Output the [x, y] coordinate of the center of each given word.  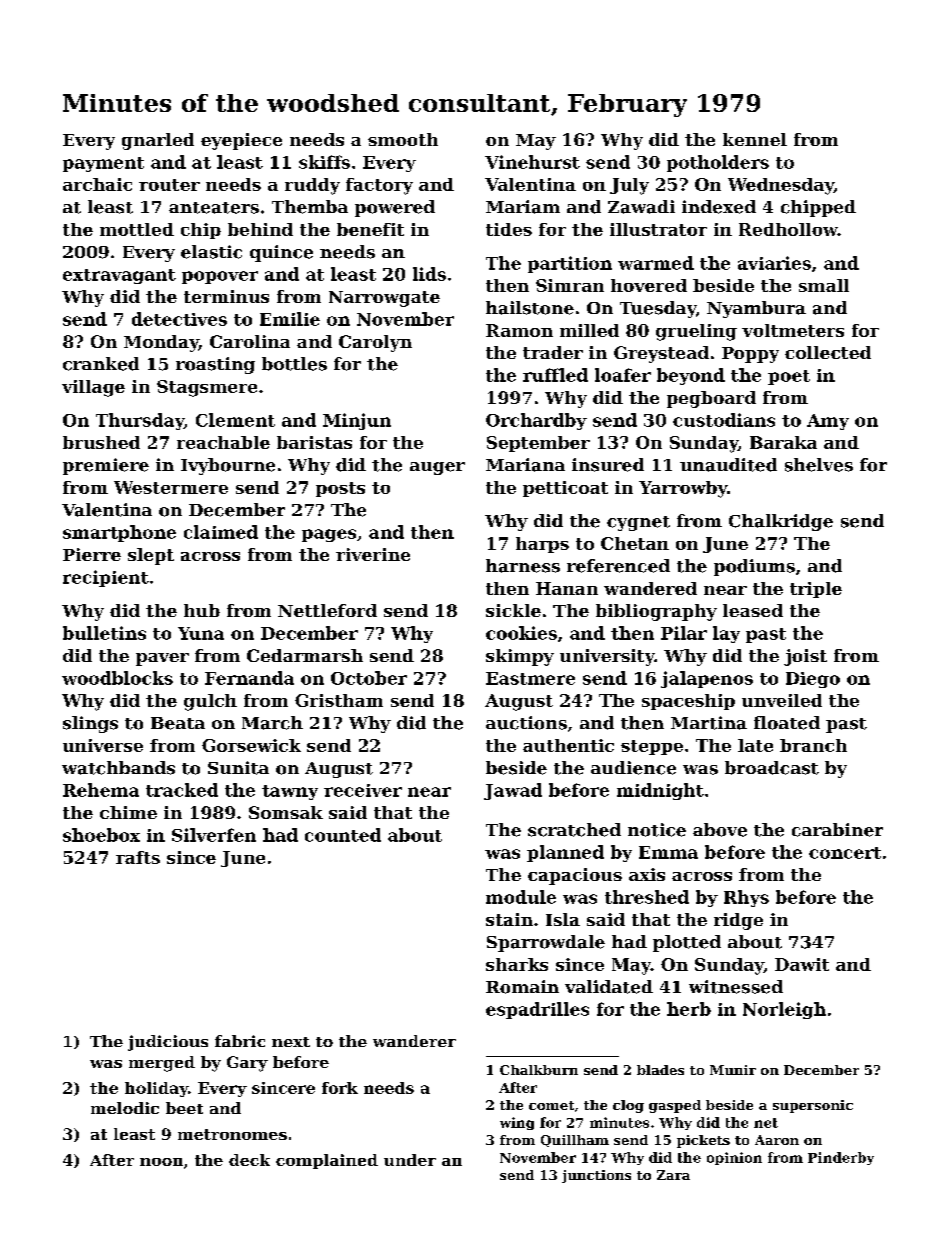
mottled [137, 229]
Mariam [523, 207]
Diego [813, 680]
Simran [570, 285]
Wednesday [781, 186]
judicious [168, 1043]
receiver [363, 790]
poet [789, 377]
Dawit [802, 964]
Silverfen [214, 835]
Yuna [201, 633]
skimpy [520, 657]
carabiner [837, 830]
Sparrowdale [546, 943]
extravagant [119, 276]
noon [161, 1162]
